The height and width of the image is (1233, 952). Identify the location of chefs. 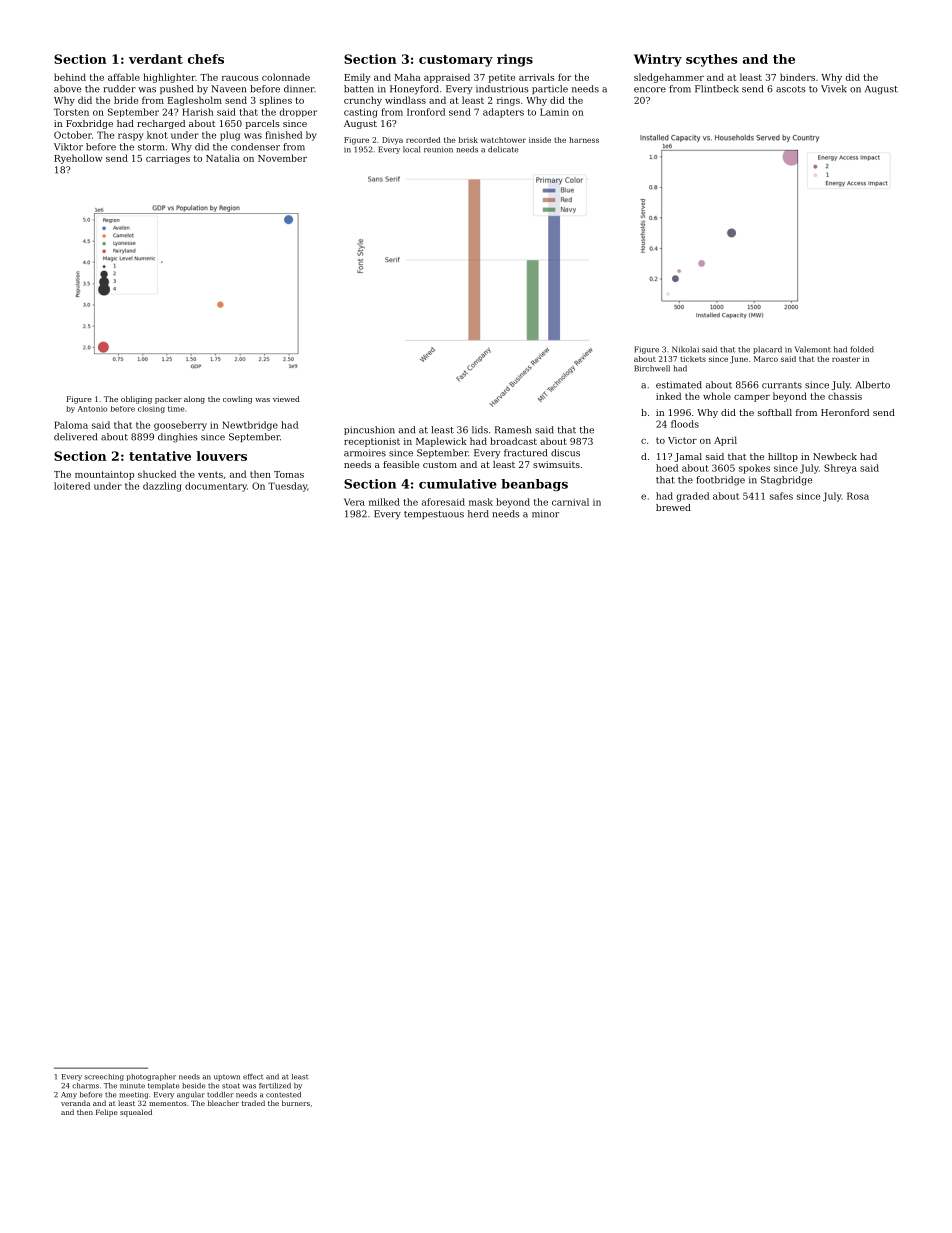
(206, 59).
